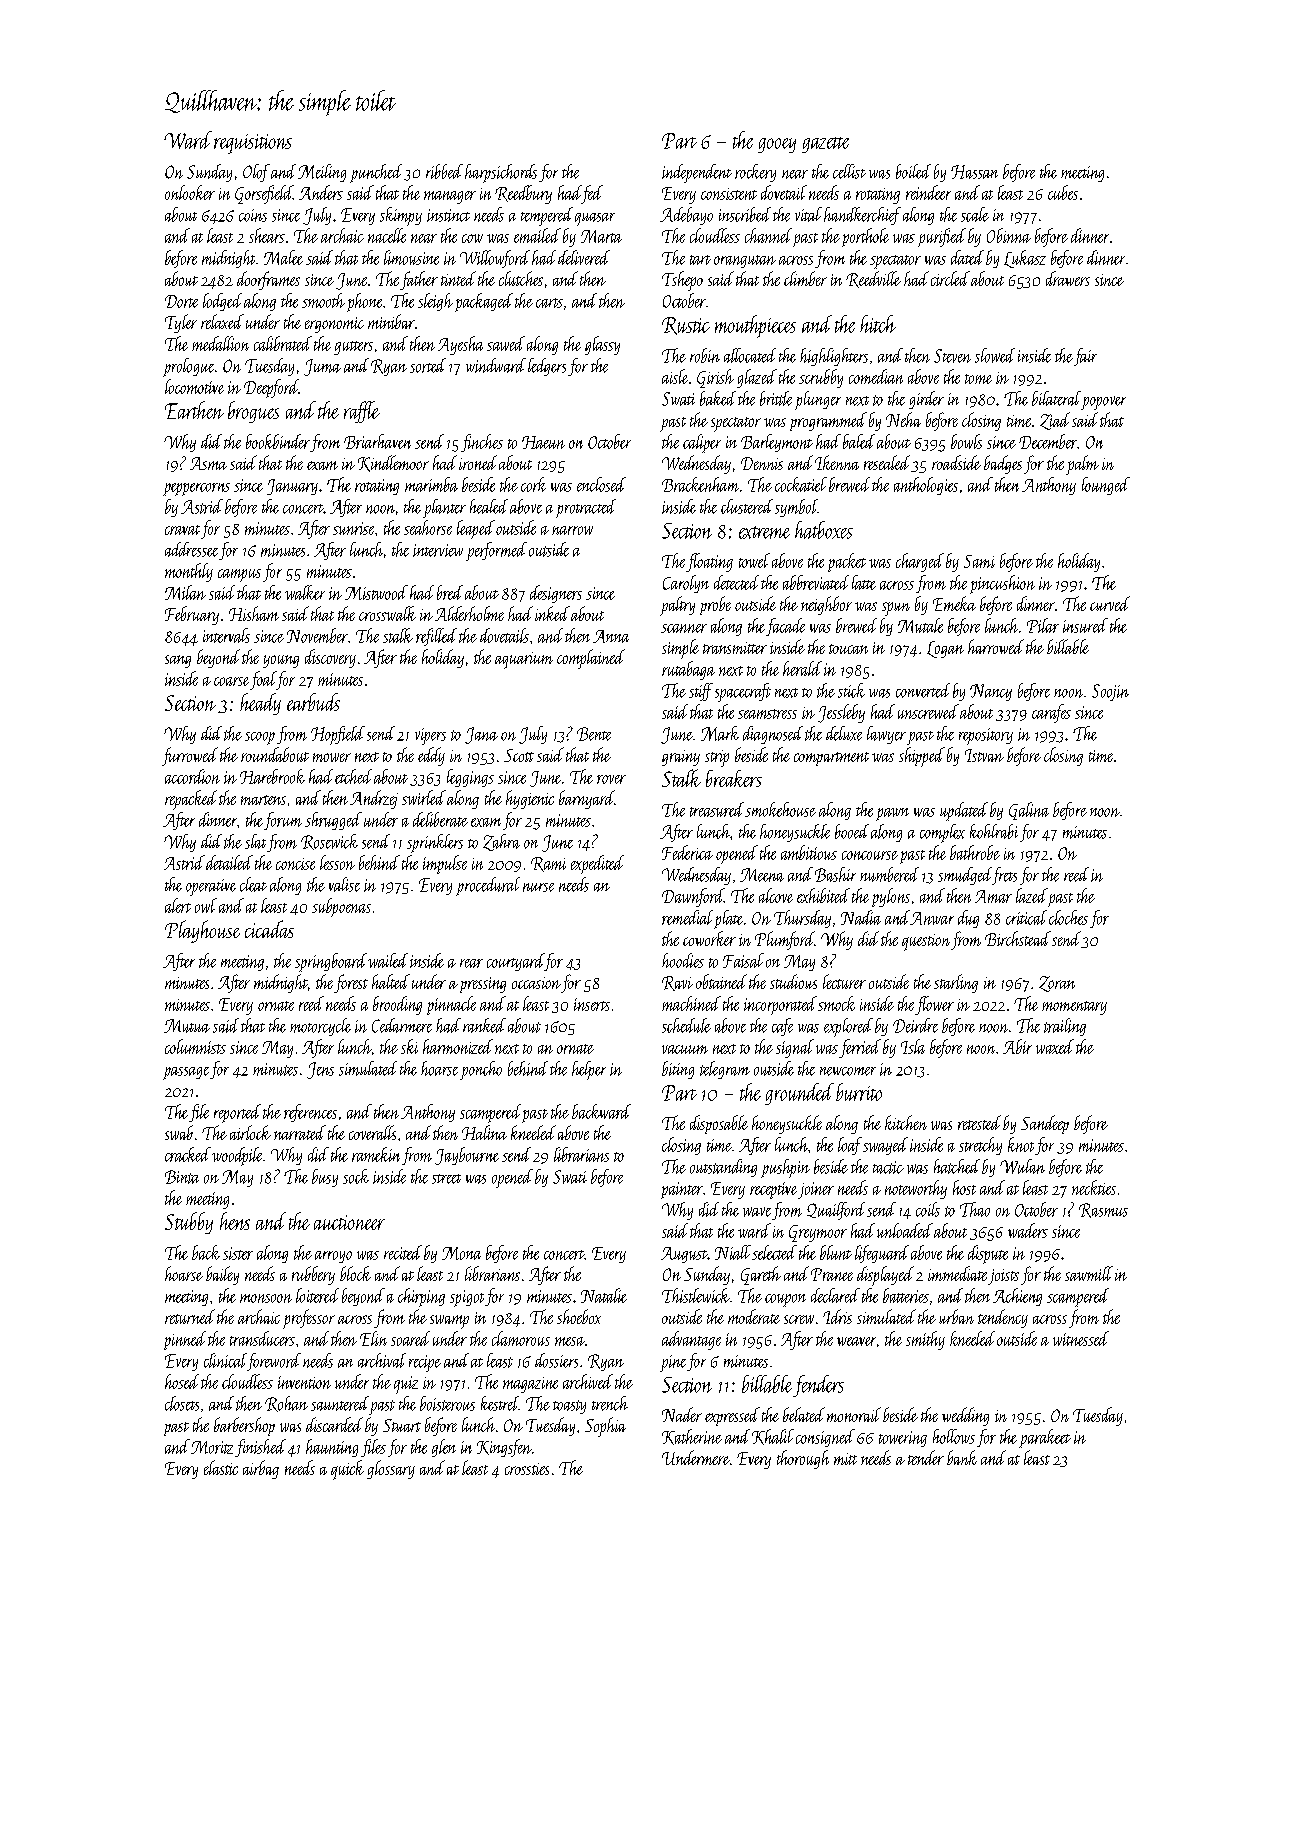 The image size is (1294, 1830). What do you see at coordinates (266, 1298) in the screenshot?
I see `monsoon` at bounding box center [266, 1298].
